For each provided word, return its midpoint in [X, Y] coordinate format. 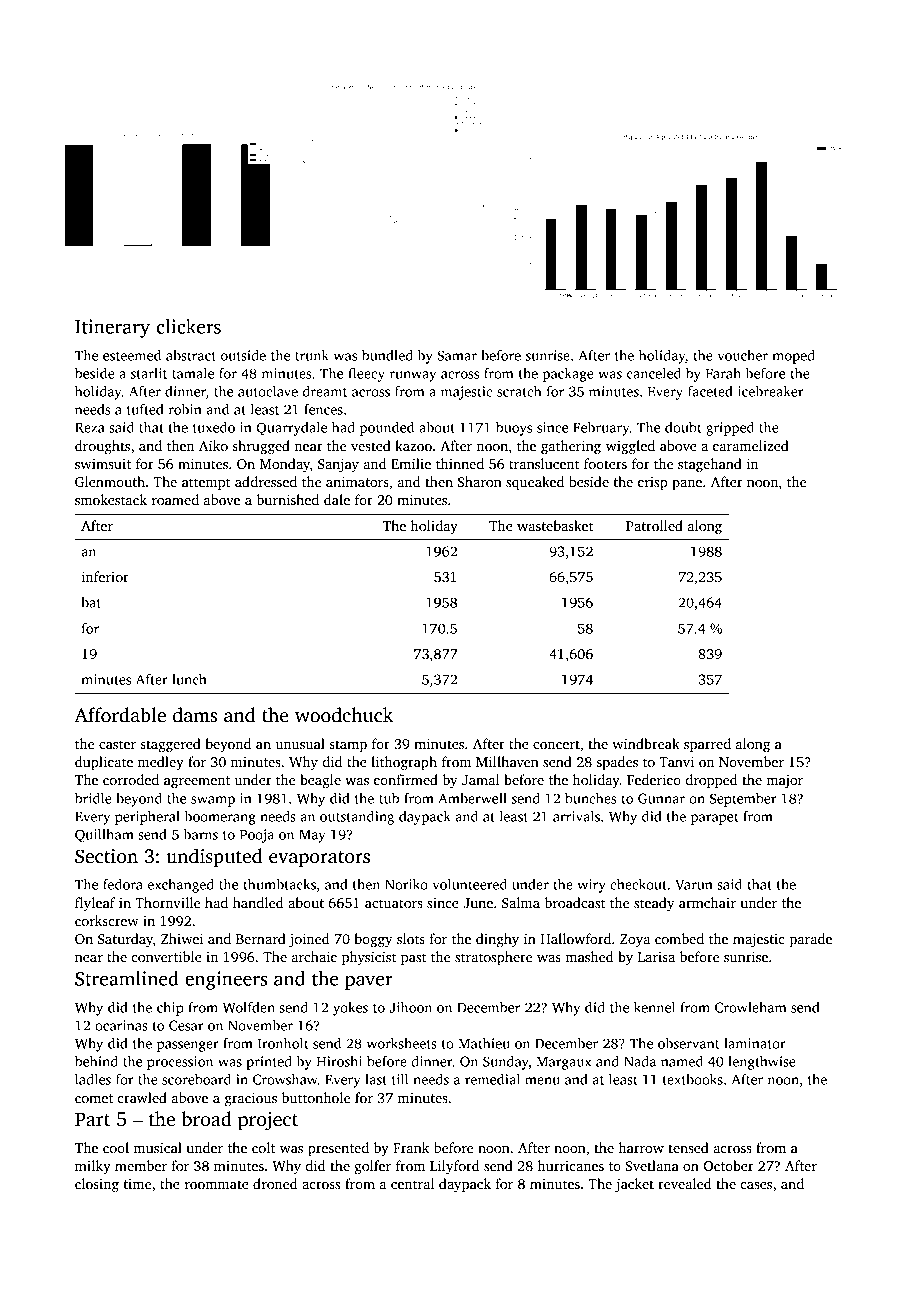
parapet [714, 819]
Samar [457, 355]
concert [556, 744]
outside [243, 355]
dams [195, 715]
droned [275, 1183]
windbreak [646, 743]
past [414, 959]
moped [793, 357]
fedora [123, 884]
